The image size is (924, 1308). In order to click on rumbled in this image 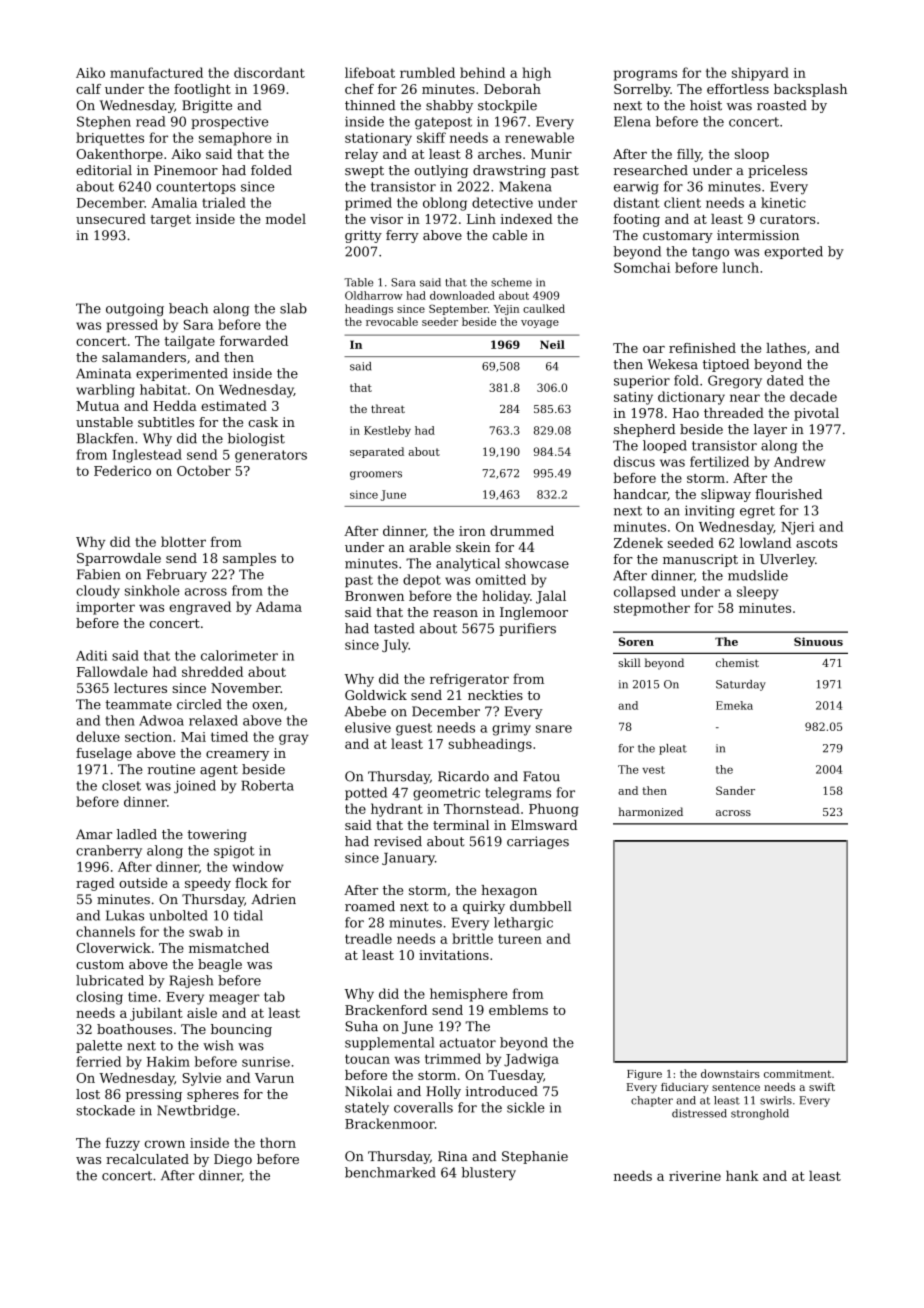, I will do `click(427, 72)`.
